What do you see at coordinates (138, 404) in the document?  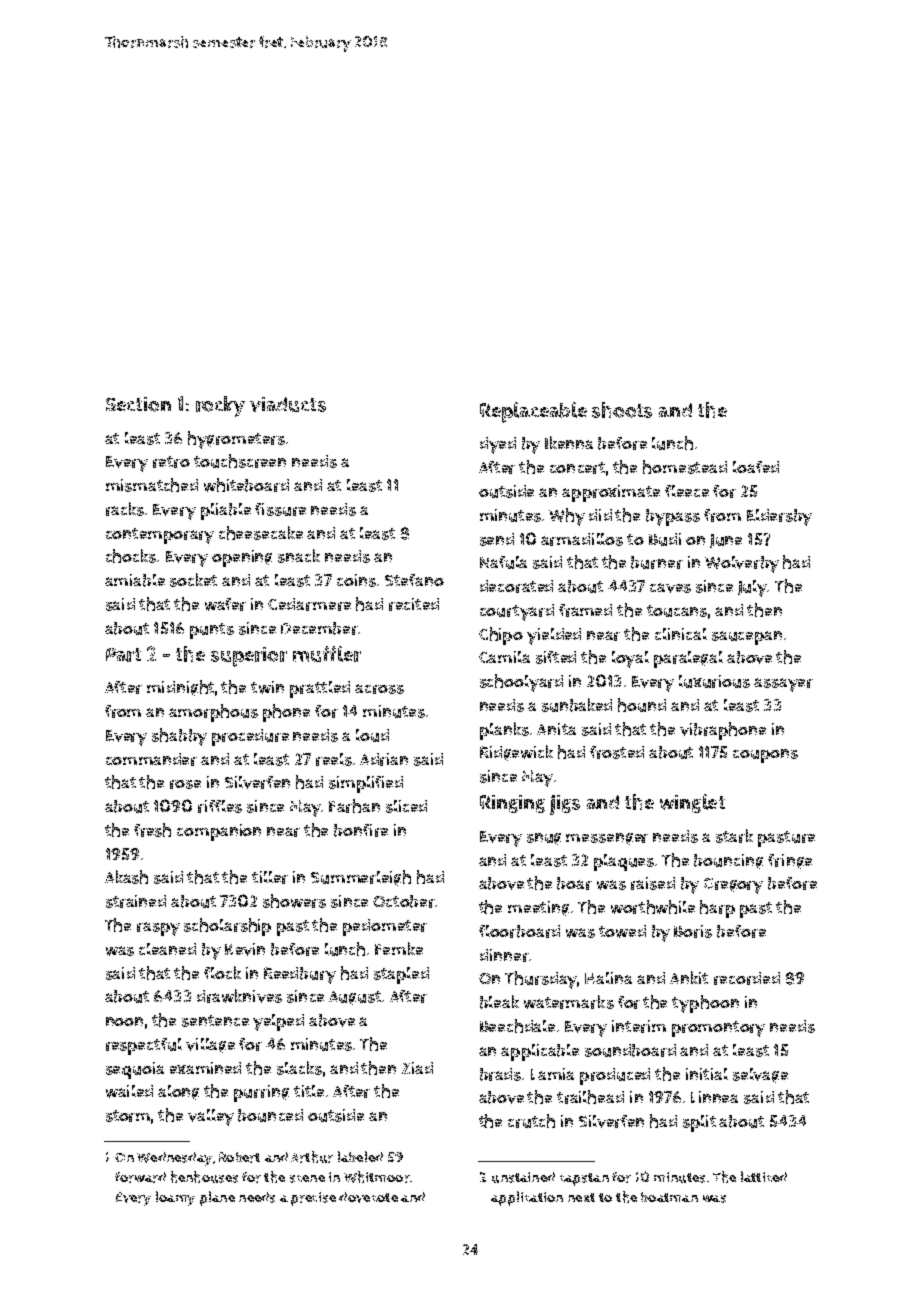 I see `Section` at bounding box center [138, 404].
